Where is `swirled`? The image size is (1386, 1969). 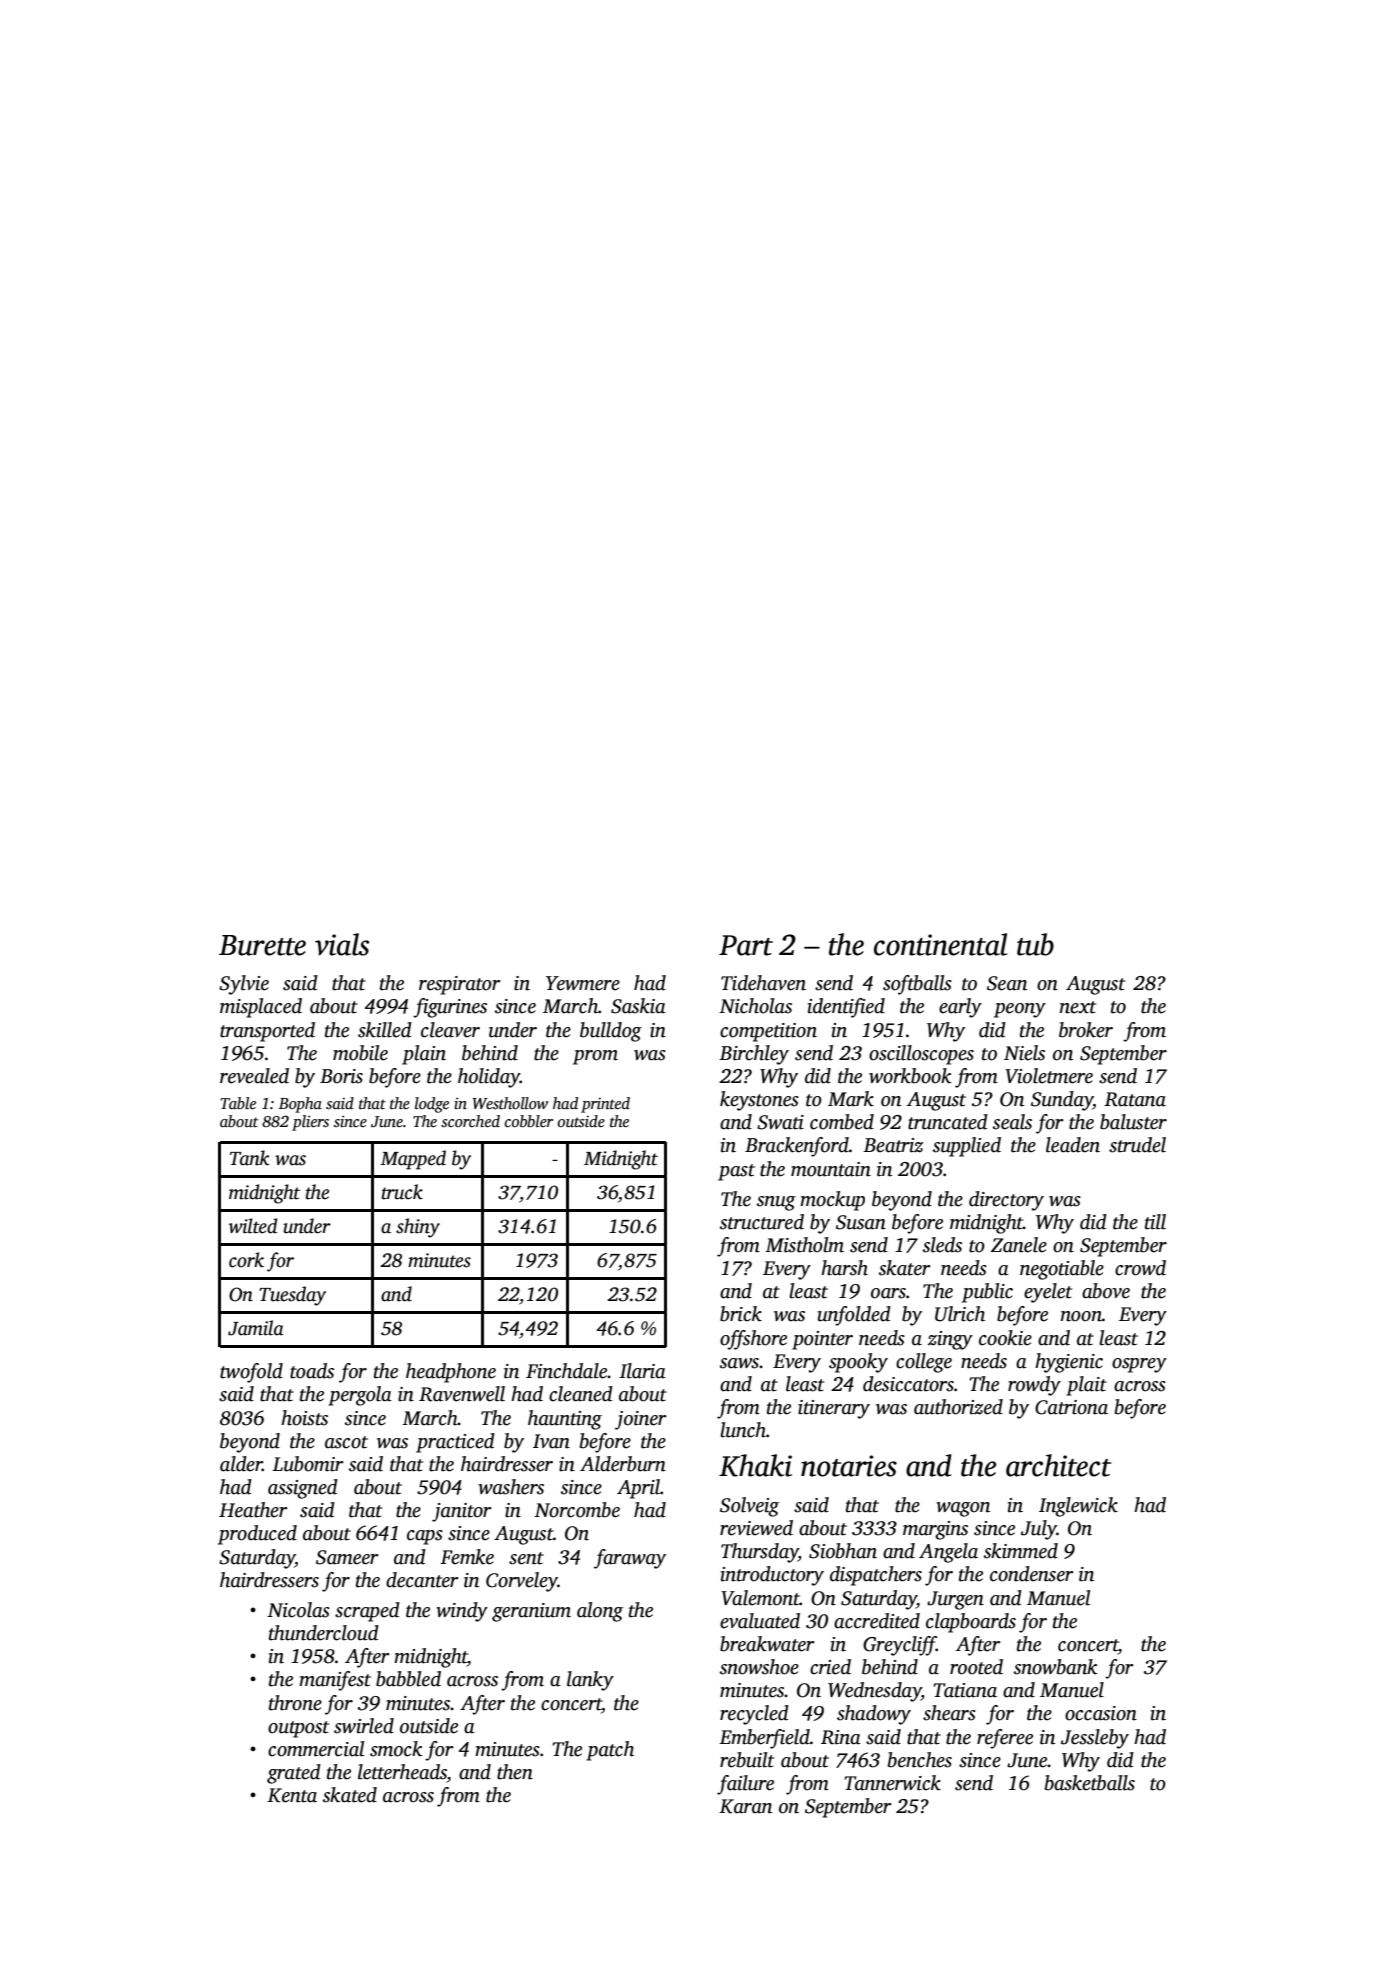 swirled is located at coordinates (364, 1726).
